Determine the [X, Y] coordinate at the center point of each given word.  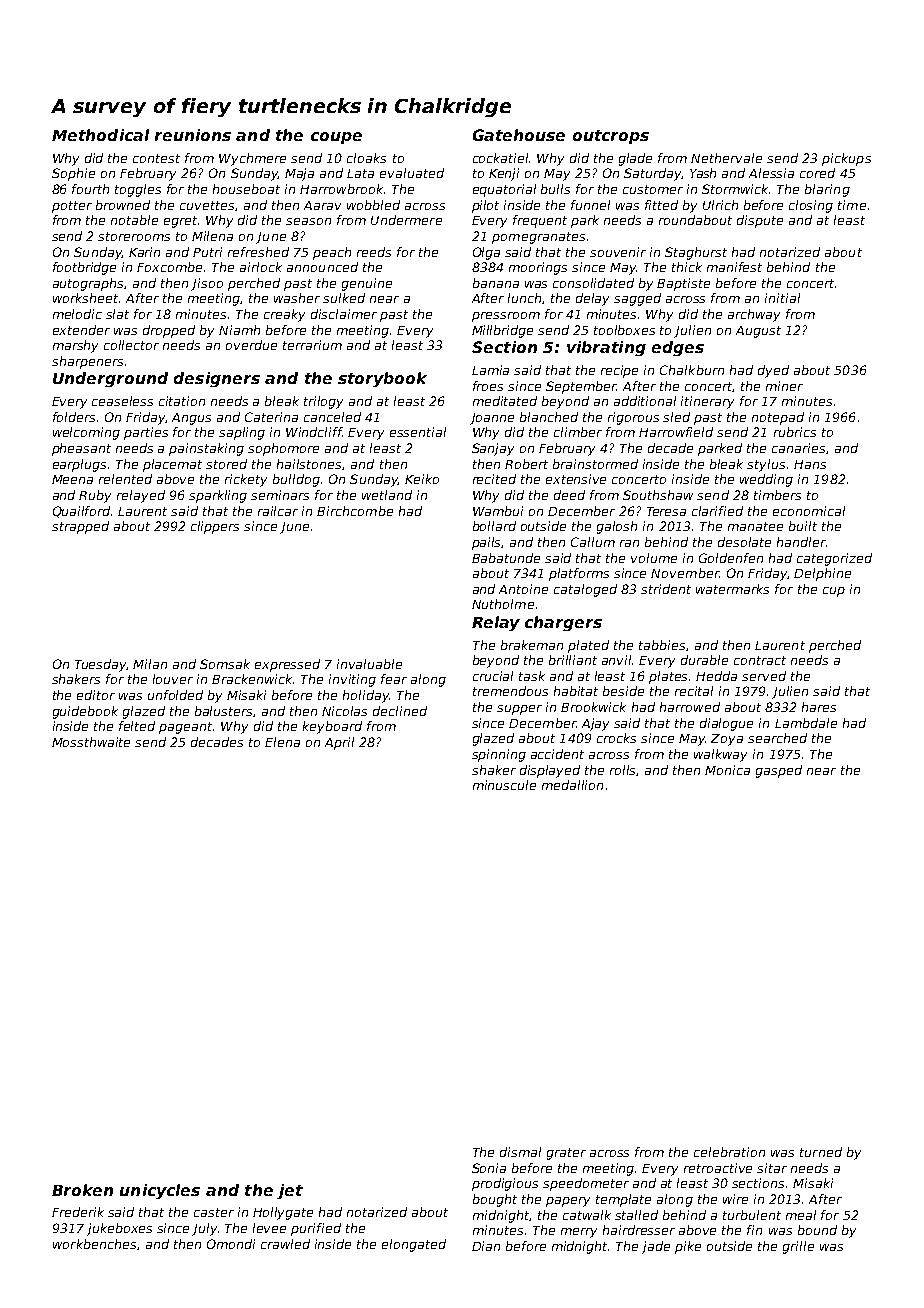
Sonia [489, 1168]
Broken [82, 1190]
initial [782, 298]
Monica [727, 770]
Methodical [100, 135]
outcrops [611, 137]
